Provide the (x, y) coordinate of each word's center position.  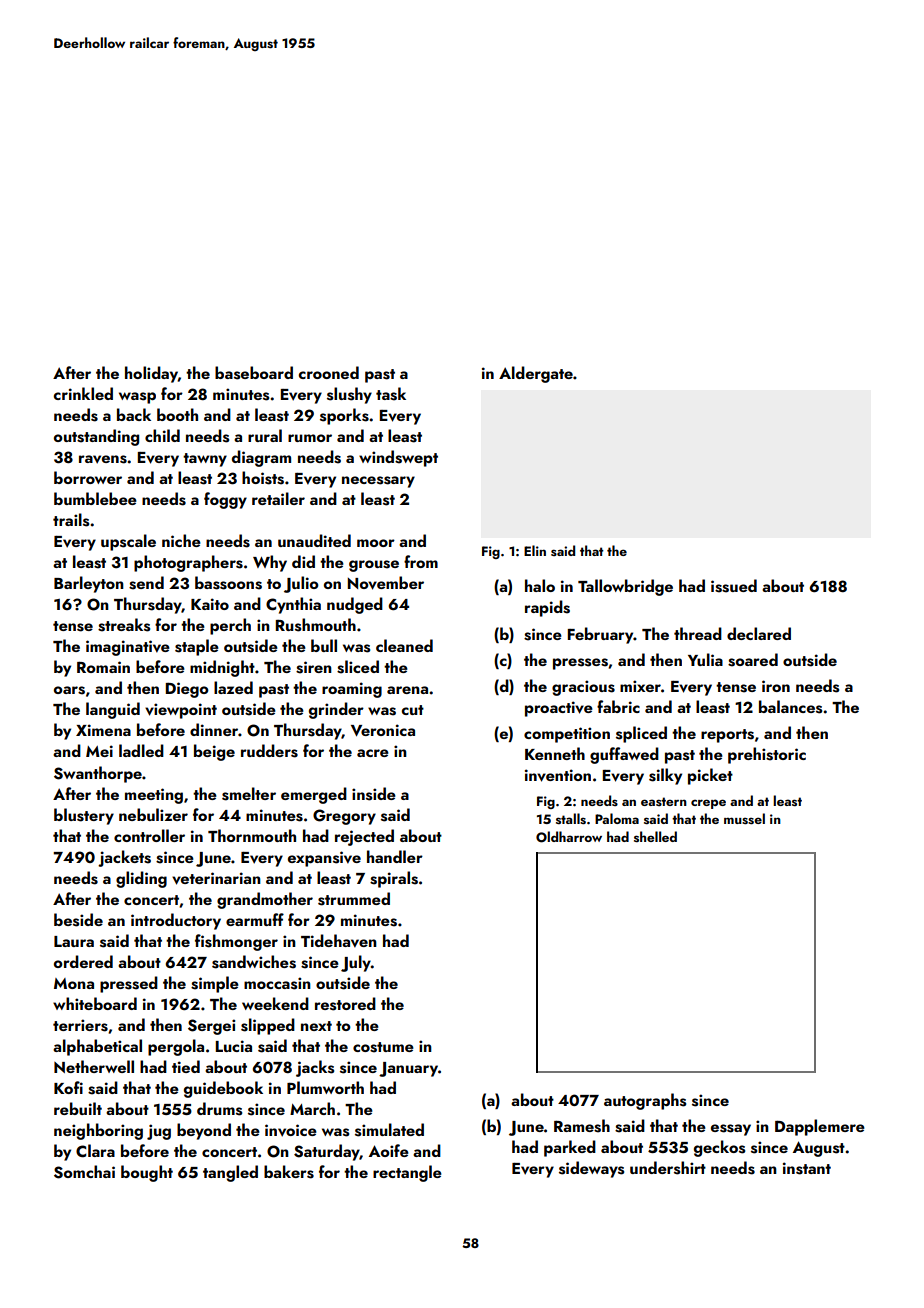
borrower (88, 477)
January (408, 1069)
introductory (176, 921)
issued (734, 586)
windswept (398, 458)
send (146, 583)
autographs (645, 1101)
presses (580, 664)
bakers (289, 1172)
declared (759, 633)
